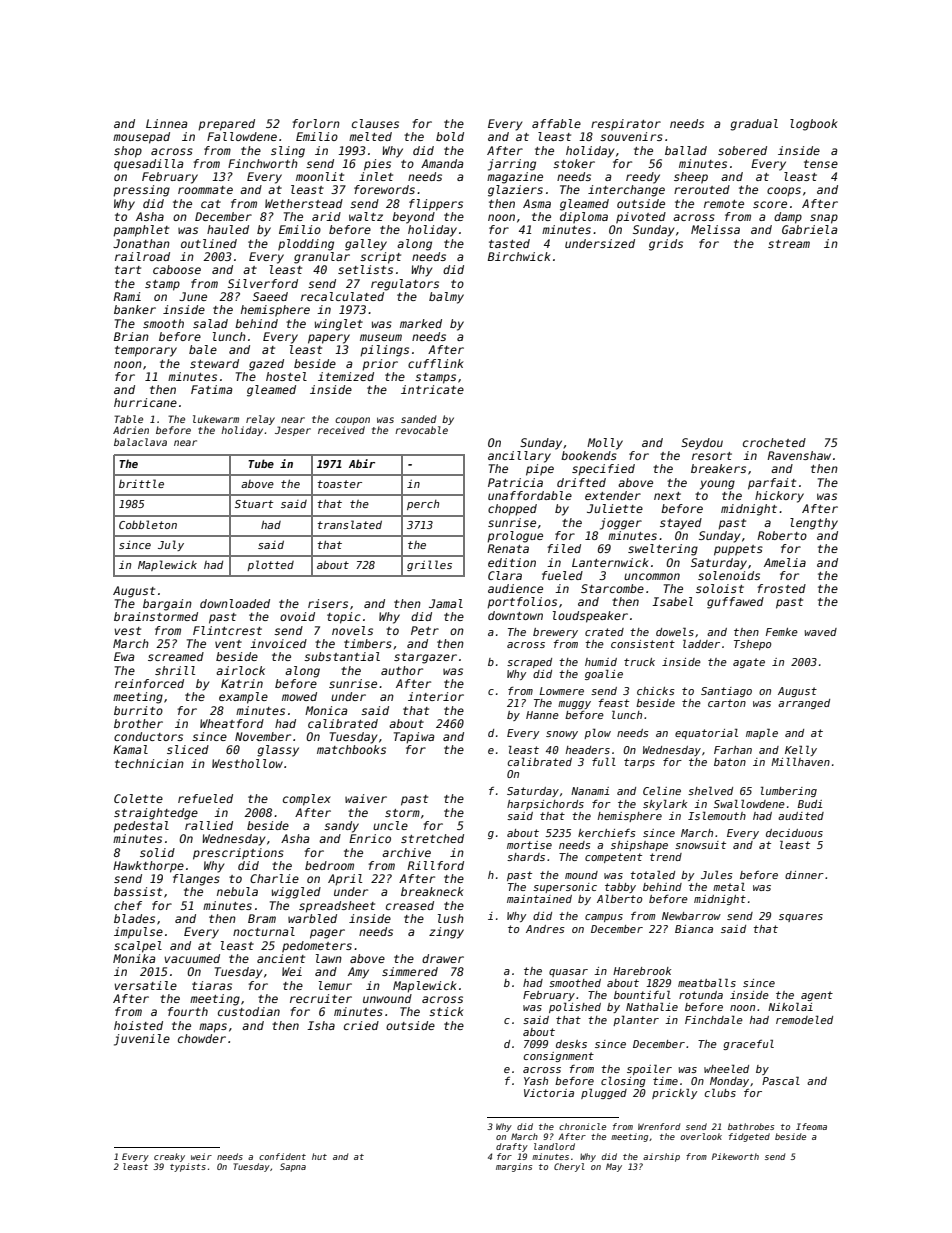  What do you see at coordinates (539, 899) in the image?
I see `maintained` at bounding box center [539, 899].
